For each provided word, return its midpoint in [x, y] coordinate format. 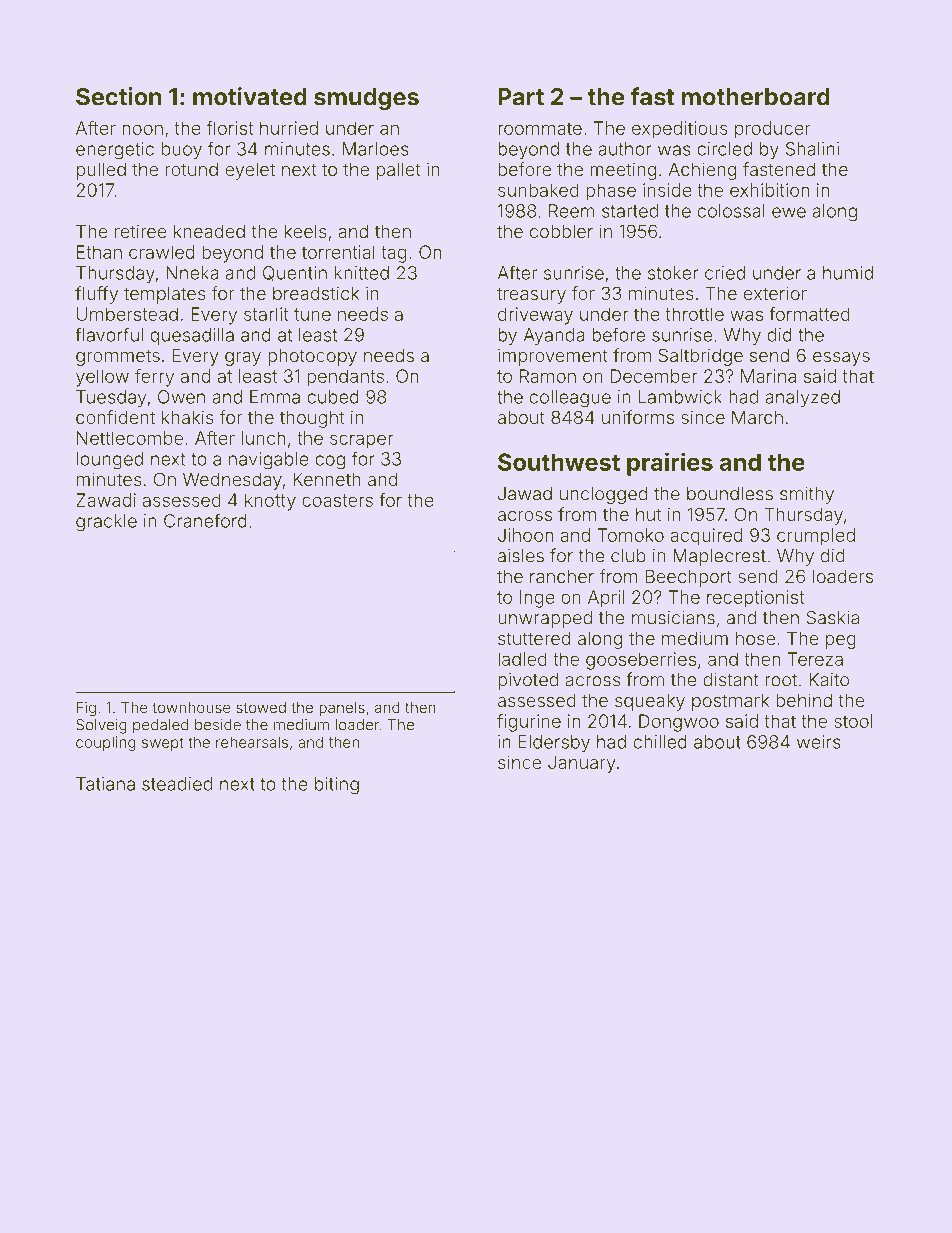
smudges [366, 99]
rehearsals [252, 742]
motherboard [756, 97]
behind [804, 700]
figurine [529, 723]
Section [118, 96]
